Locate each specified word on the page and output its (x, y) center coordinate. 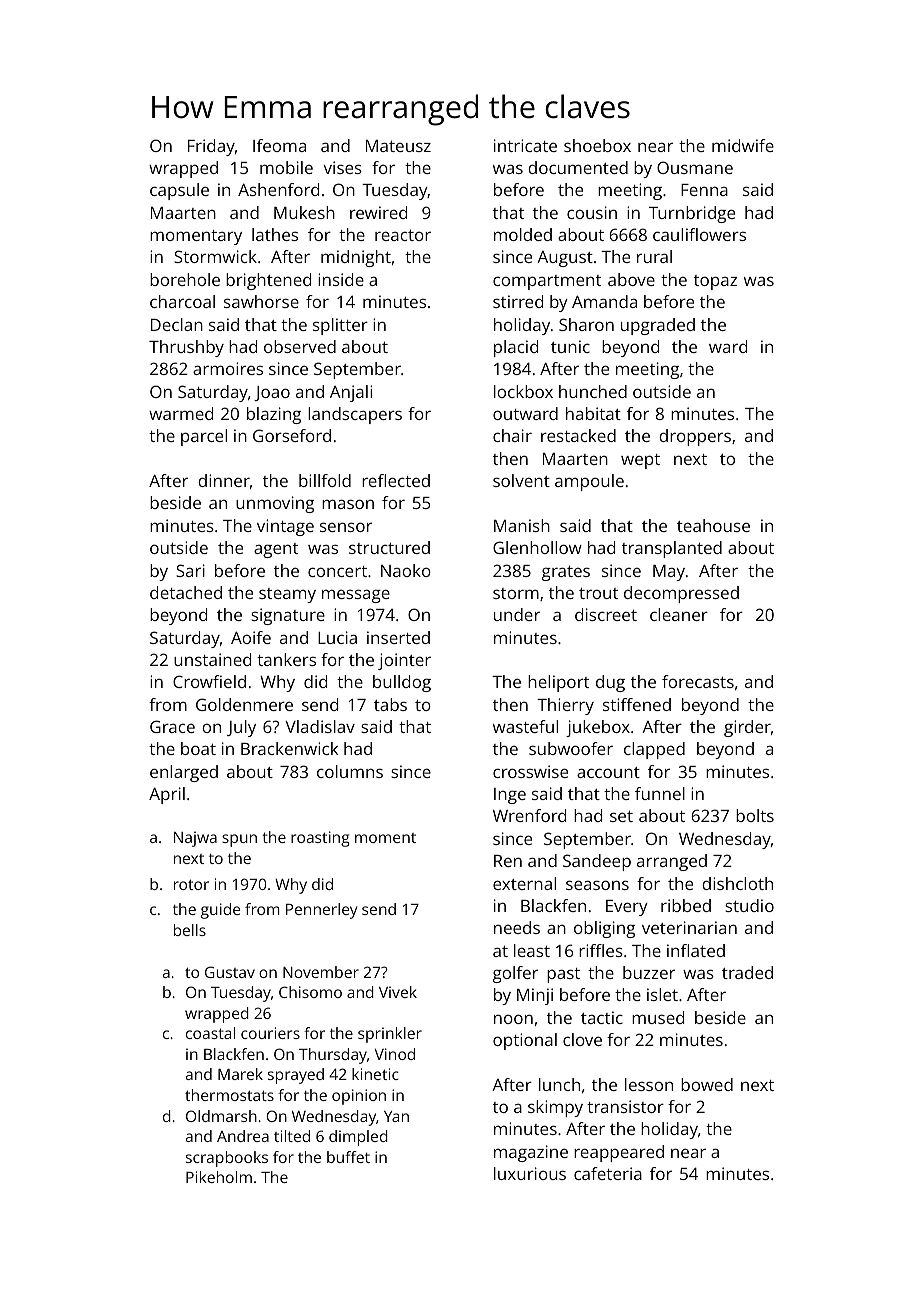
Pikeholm (219, 1177)
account (608, 772)
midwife (743, 145)
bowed (707, 1084)
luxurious (530, 1173)
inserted (398, 637)
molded (523, 234)
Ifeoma (279, 145)
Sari (190, 570)
